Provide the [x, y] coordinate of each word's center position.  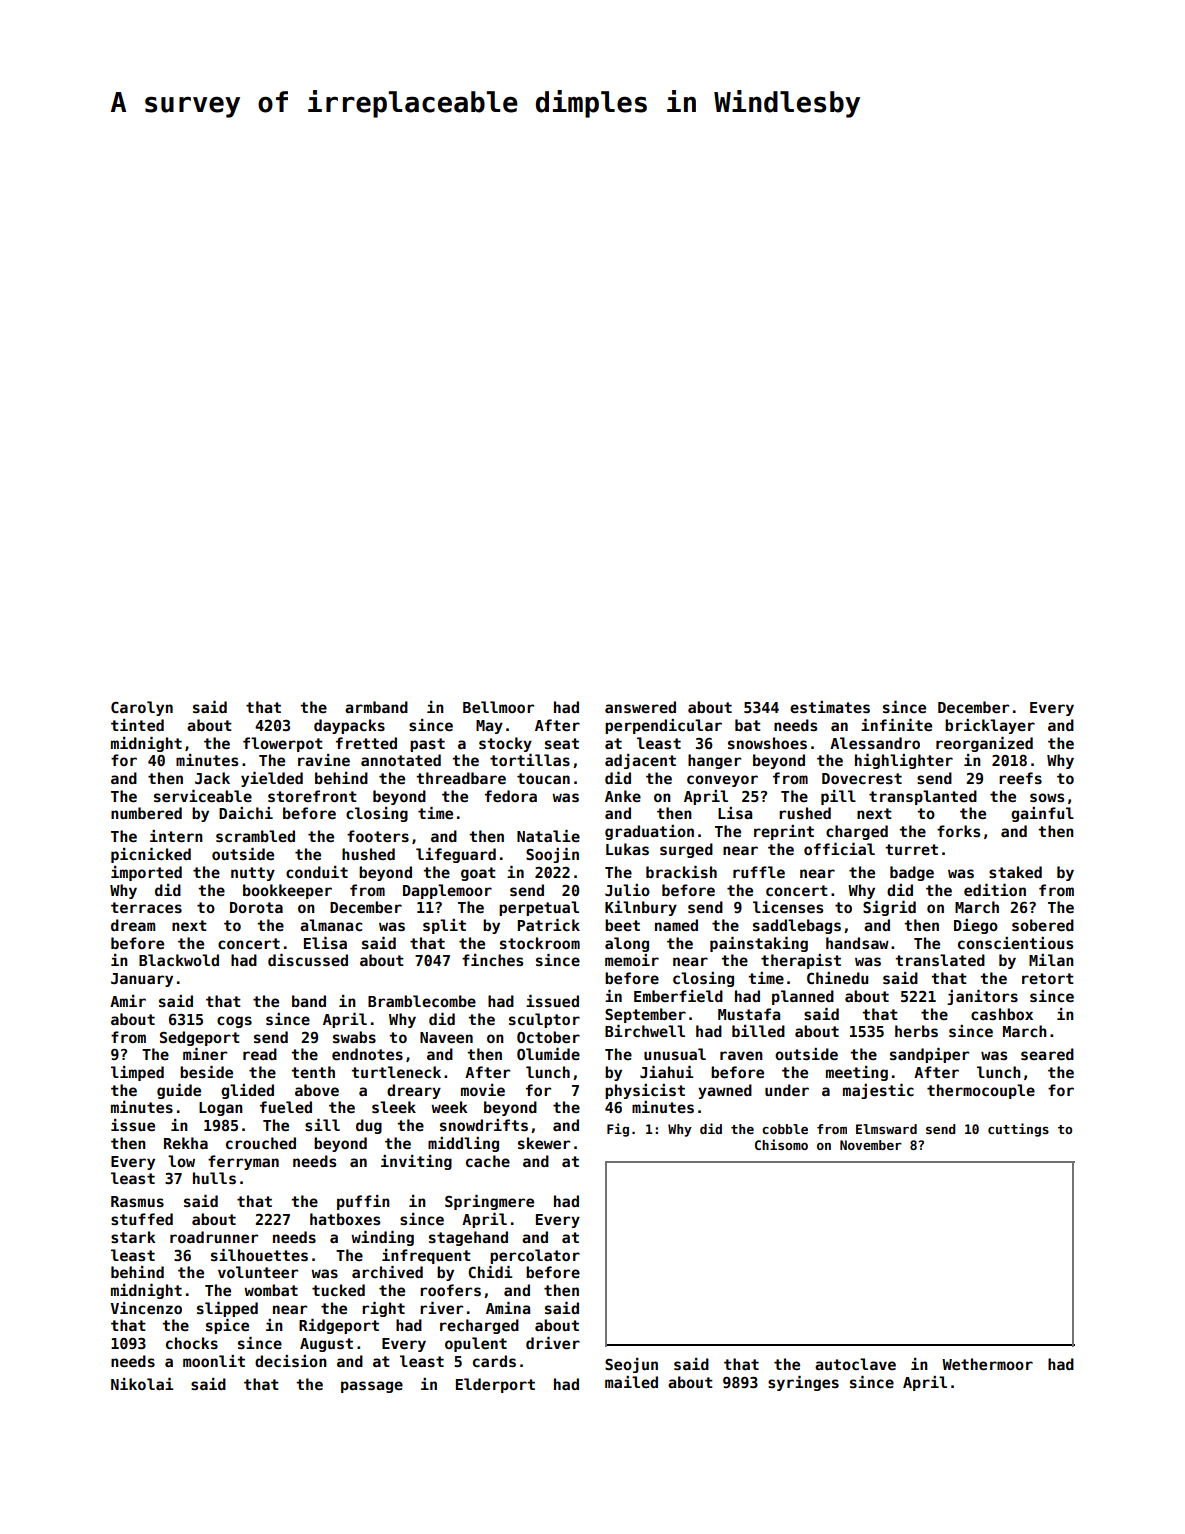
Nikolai [142, 1384]
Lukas [627, 849]
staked [1015, 872]
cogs [234, 1022]
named [676, 925]
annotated [401, 760]
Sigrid [889, 908]
